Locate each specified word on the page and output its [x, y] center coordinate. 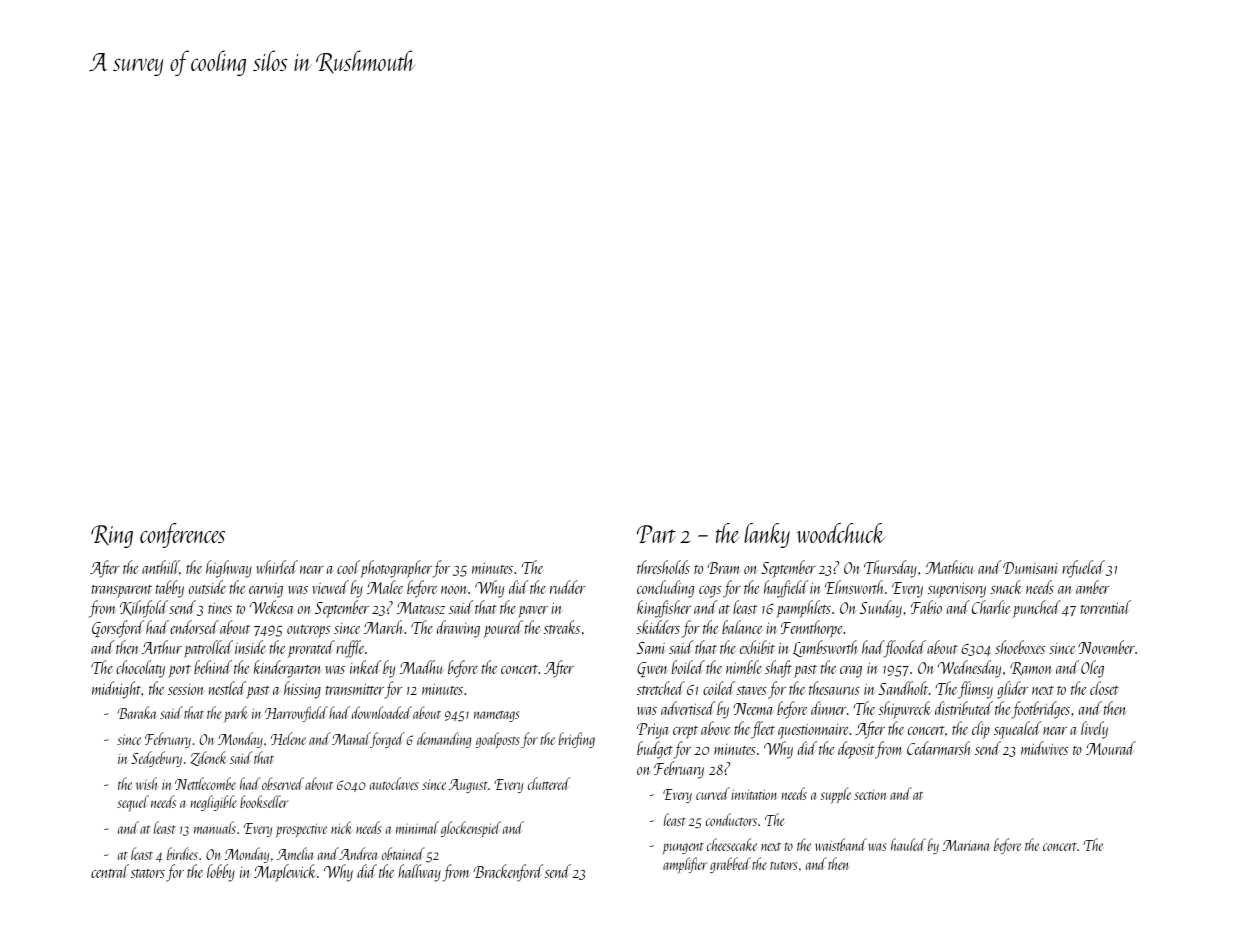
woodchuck [841, 533]
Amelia [296, 853]
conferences [182, 535]
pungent [683, 848]
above [716, 728]
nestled [227, 688]
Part [656, 534]
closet [1104, 688]
